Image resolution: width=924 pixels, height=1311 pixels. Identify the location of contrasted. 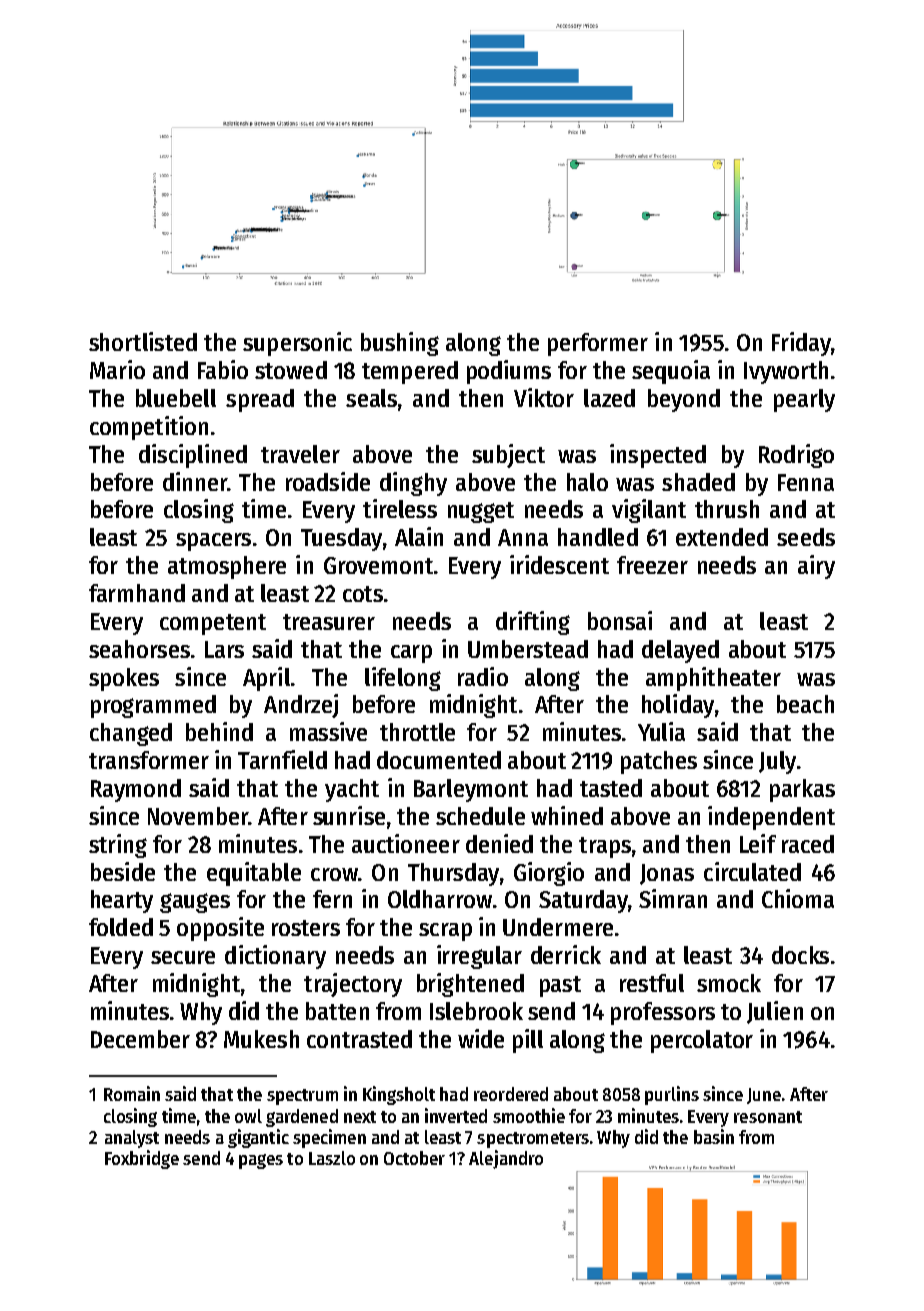
(359, 1039).
